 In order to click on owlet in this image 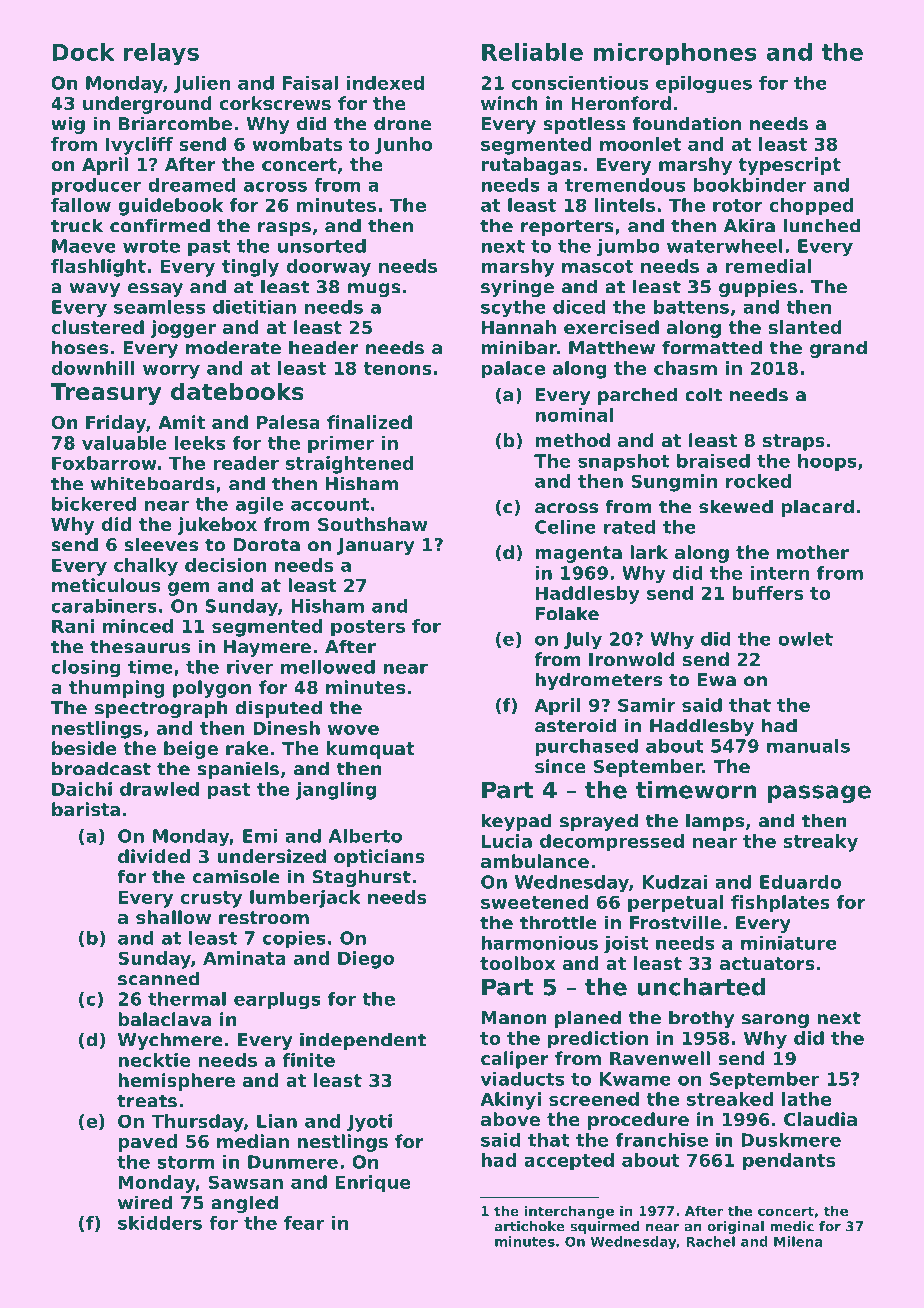, I will do `click(805, 639)`.
